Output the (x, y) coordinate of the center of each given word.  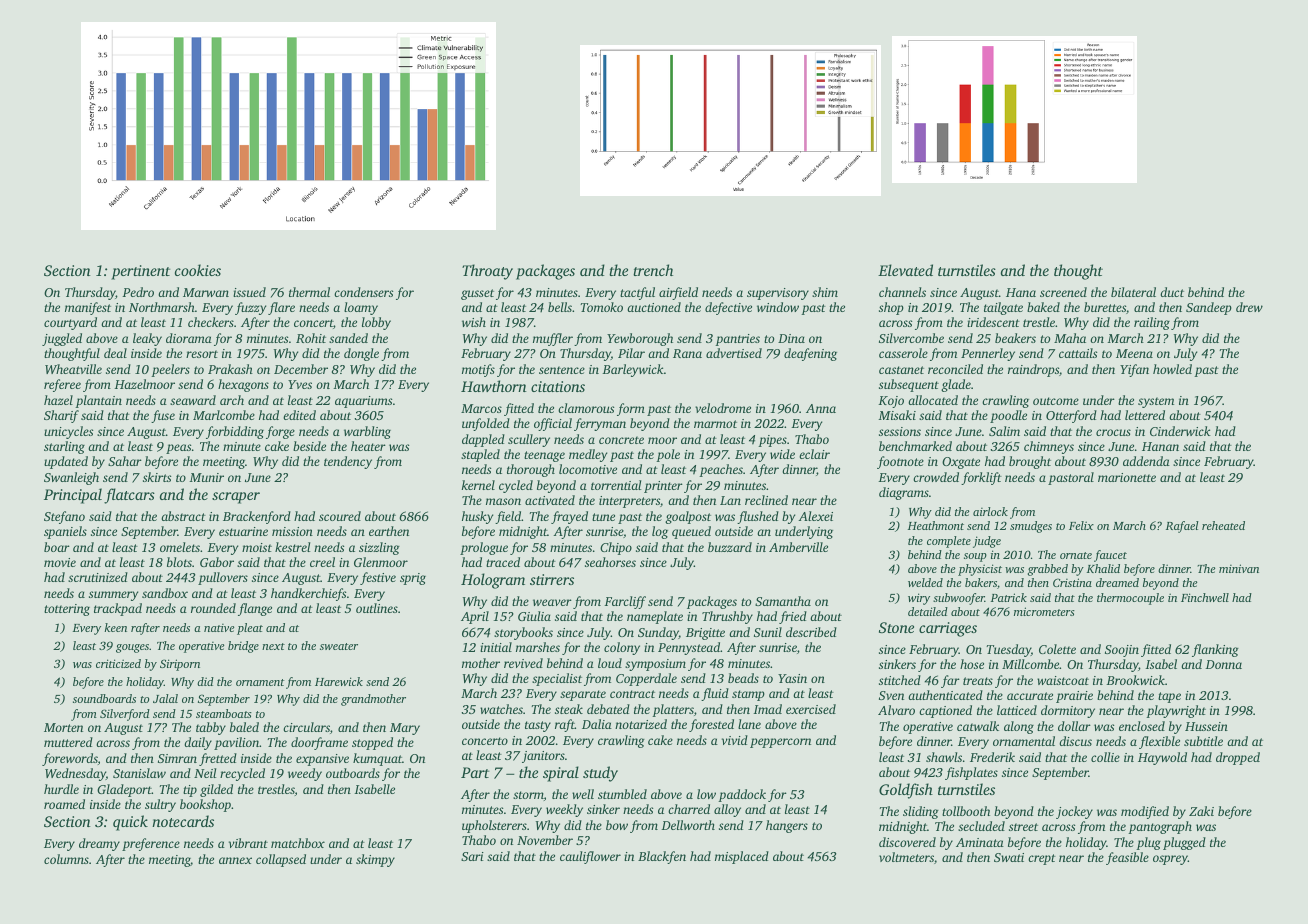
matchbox (298, 843)
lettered (1145, 415)
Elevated (905, 270)
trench (653, 270)
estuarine (243, 531)
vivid (735, 740)
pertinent (140, 272)
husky (477, 517)
